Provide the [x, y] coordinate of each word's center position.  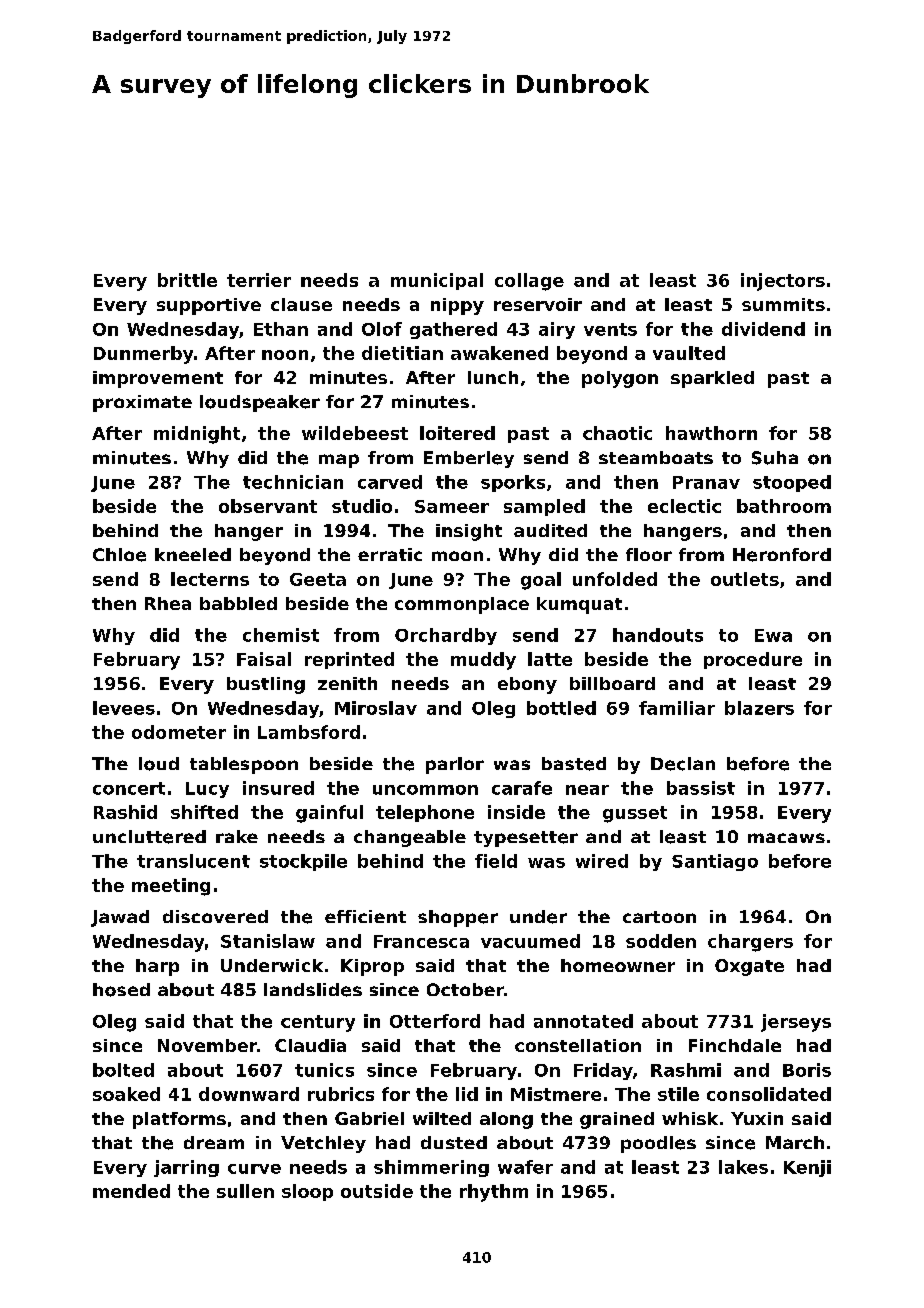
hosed [121, 990]
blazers [759, 708]
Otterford [435, 1021]
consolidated [769, 1094]
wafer [525, 1167]
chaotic [617, 433]
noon [285, 355]
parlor [455, 765]
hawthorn [711, 433]
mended [131, 1191]
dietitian [402, 353]
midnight [197, 435]
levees [124, 708]
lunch [493, 377]
